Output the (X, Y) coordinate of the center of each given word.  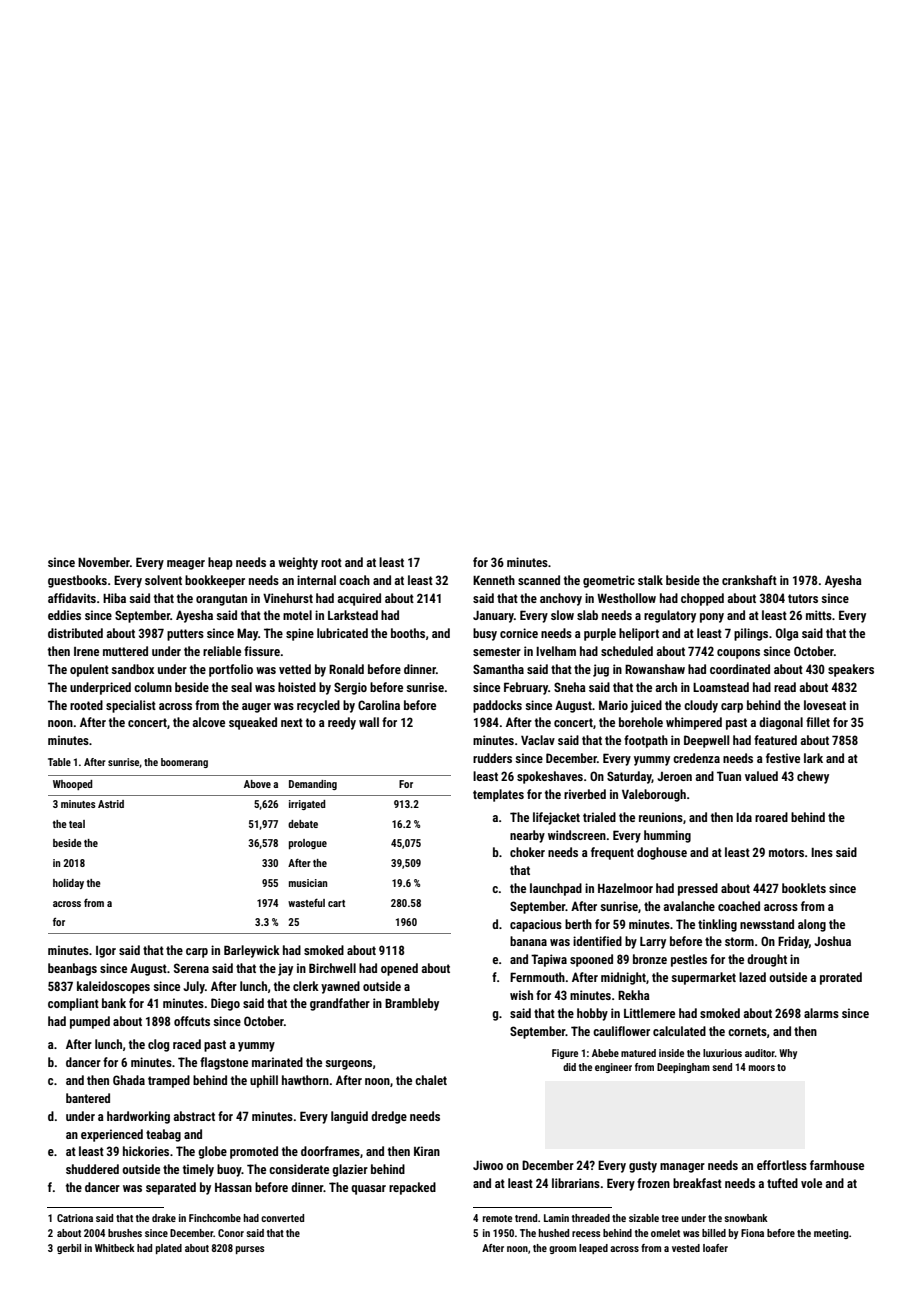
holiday (68, 884)
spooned (591, 960)
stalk (650, 580)
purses (250, 1250)
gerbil (69, 1249)
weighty (298, 563)
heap (220, 563)
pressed (698, 889)
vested (686, 1248)
